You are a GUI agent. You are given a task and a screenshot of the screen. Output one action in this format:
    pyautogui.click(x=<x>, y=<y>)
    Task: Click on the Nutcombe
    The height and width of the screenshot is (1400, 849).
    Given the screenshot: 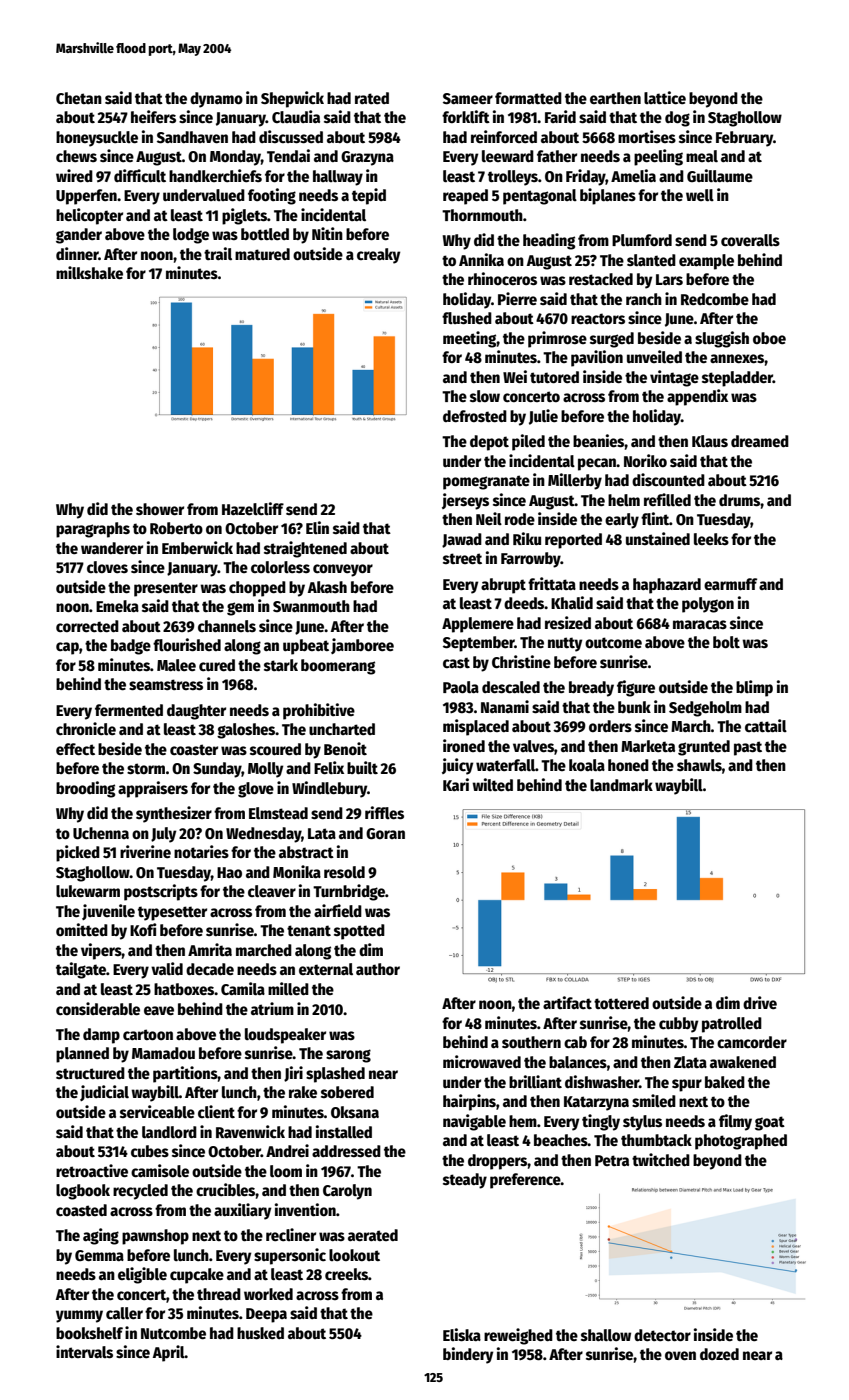 What is the action you would take?
    pyautogui.click(x=173, y=1333)
